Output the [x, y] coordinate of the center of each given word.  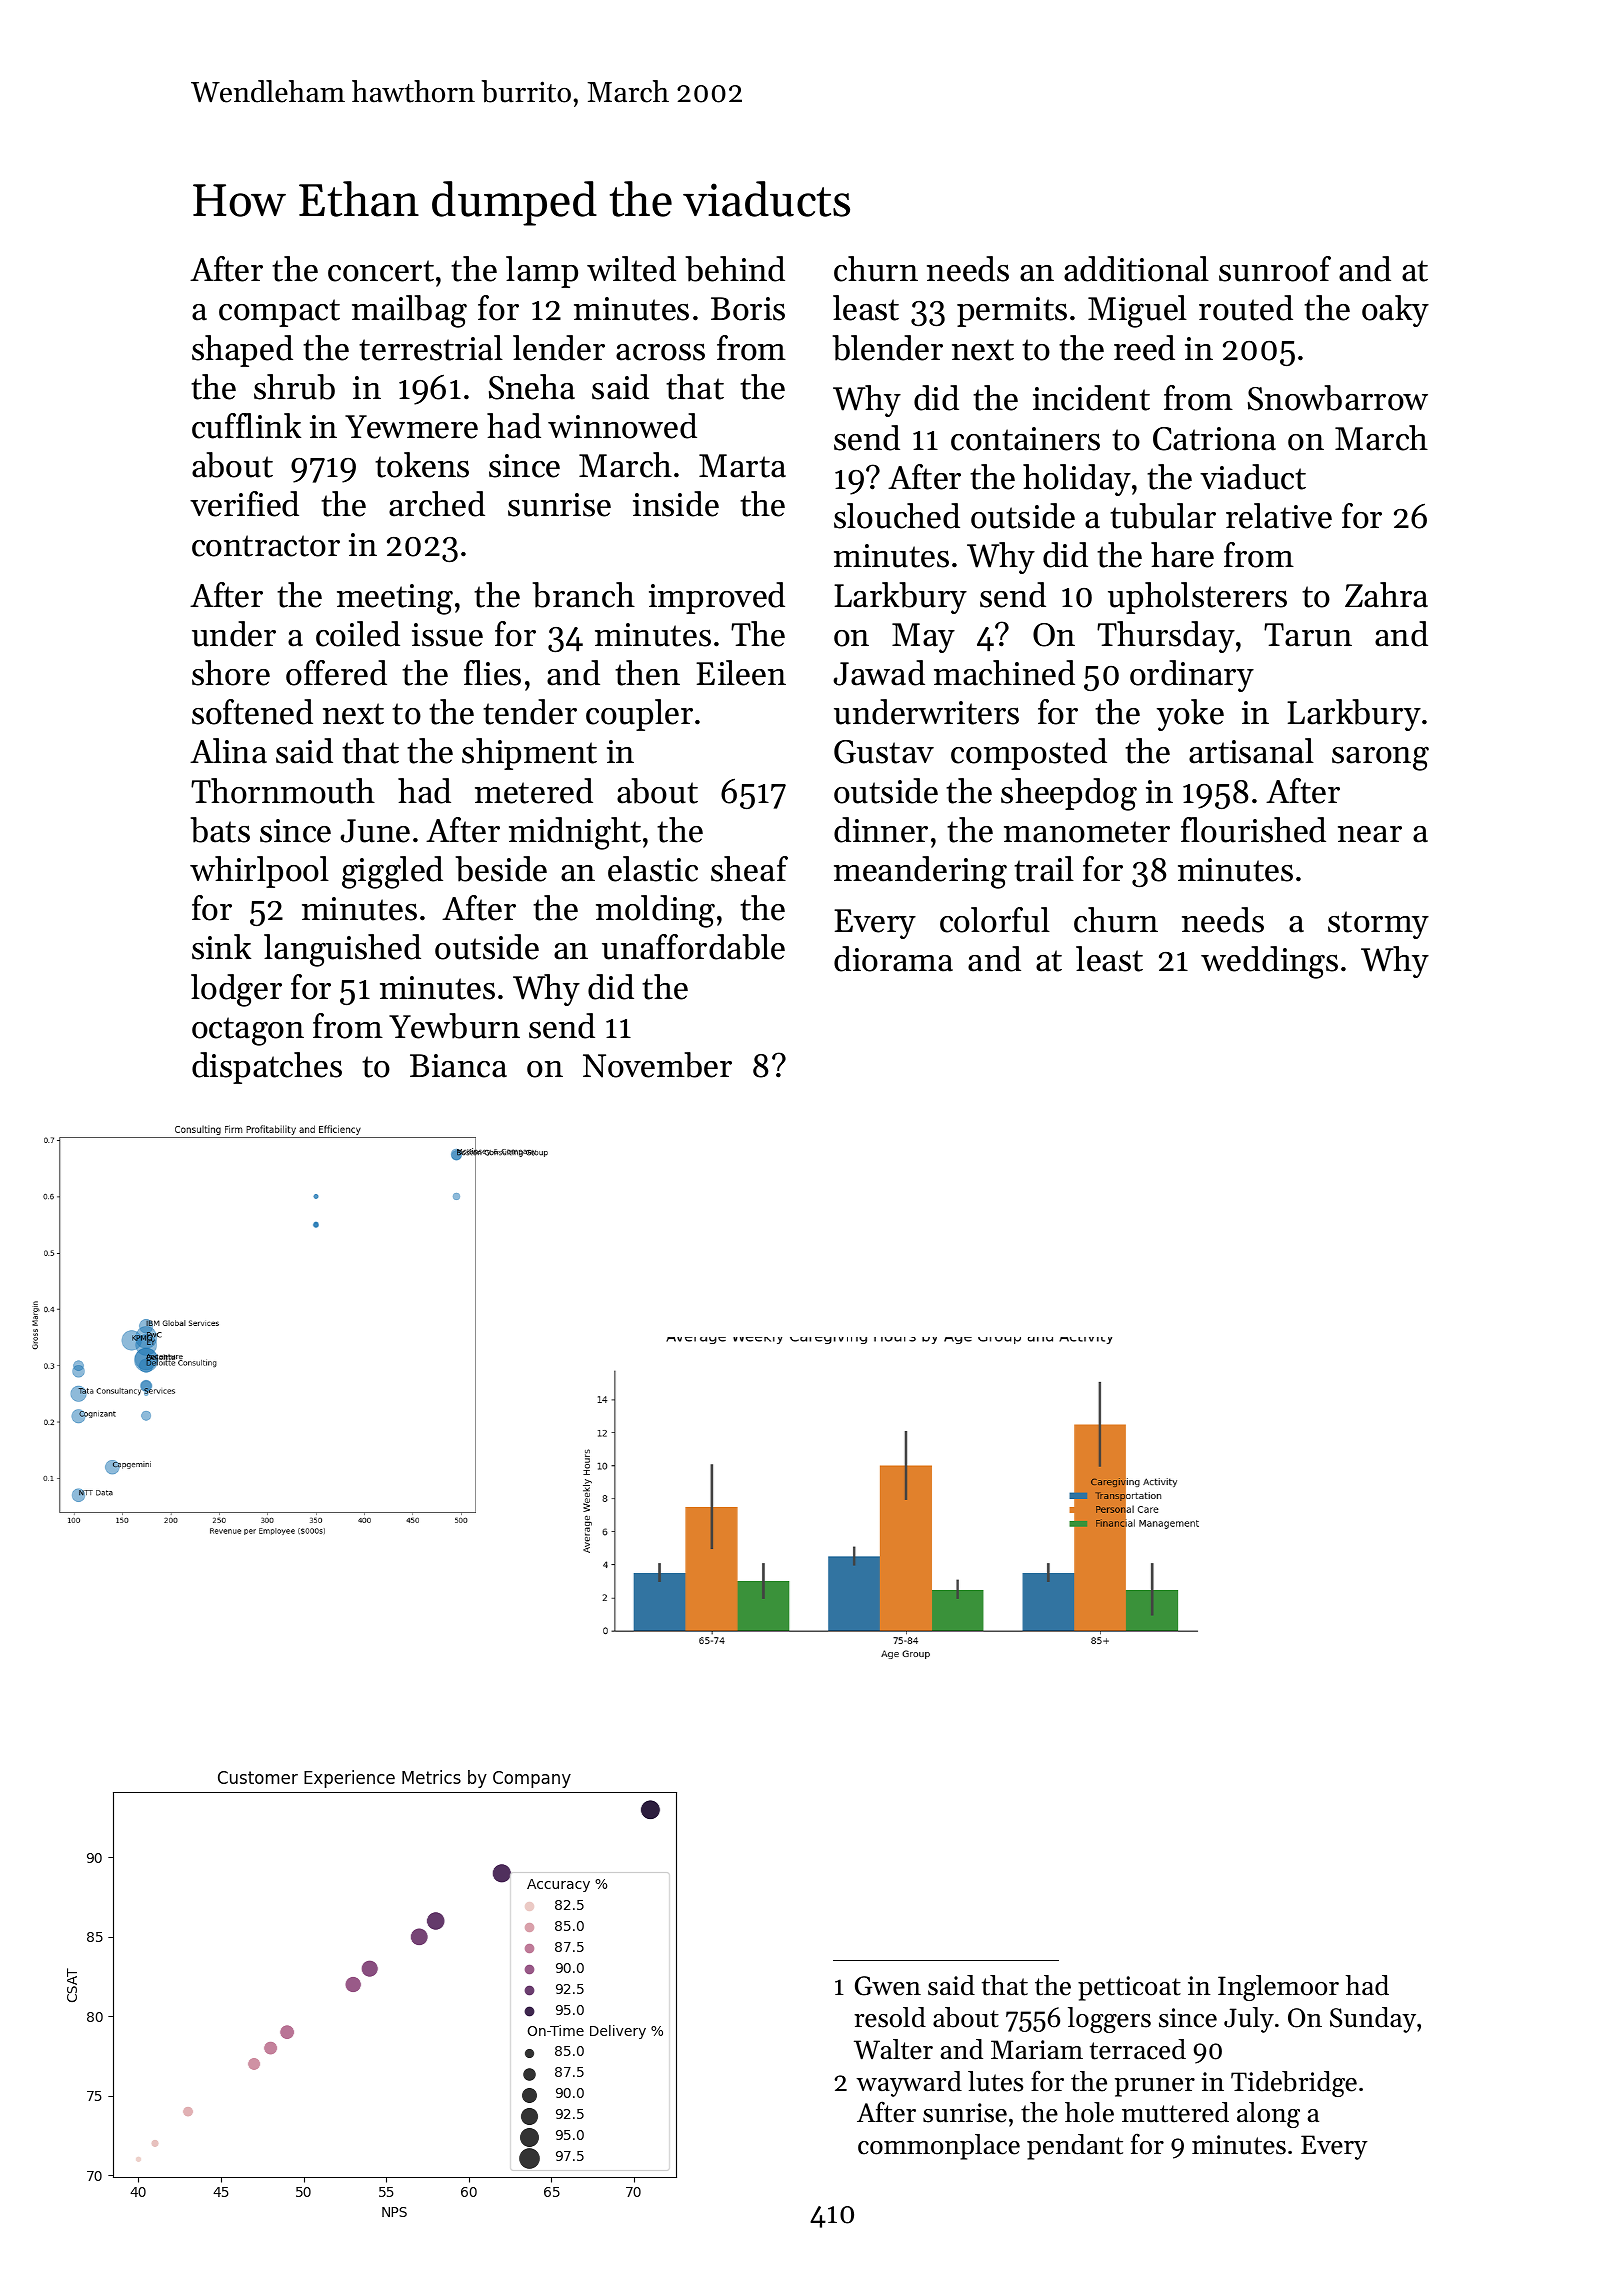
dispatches [267, 1068]
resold [890, 2017]
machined [1004, 673]
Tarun [1308, 635]
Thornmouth [283, 791]
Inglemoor [1278, 1988]
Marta [742, 466]
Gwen [888, 1986]
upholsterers [1197, 598]
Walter [893, 2049]
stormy [1378, 925]
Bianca [458, 1066]
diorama [893, 959]
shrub [294, 387]
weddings [1269, 962]
